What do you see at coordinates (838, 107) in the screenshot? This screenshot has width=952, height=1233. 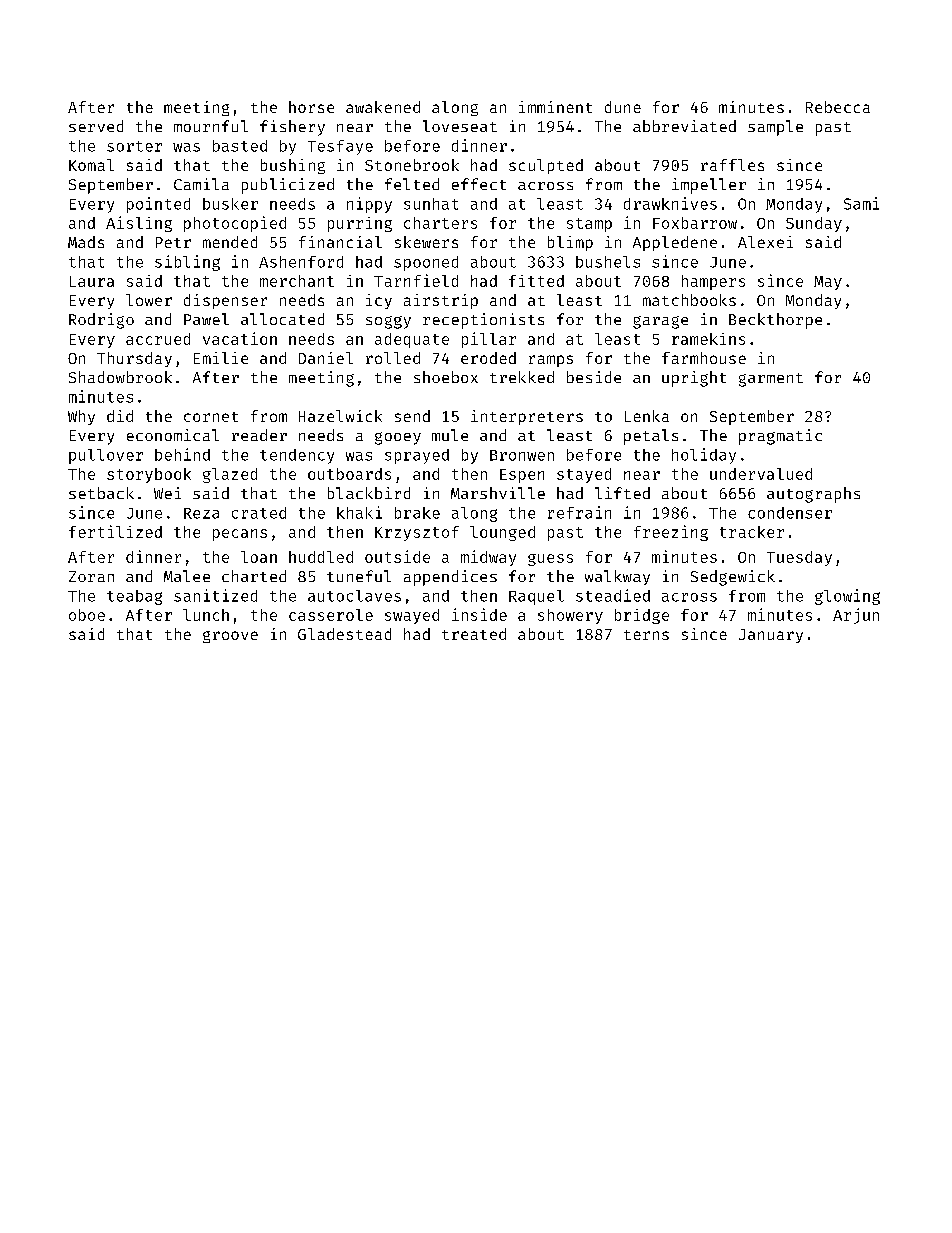 I see `Rebecca` at bounding box center [838, 107].
